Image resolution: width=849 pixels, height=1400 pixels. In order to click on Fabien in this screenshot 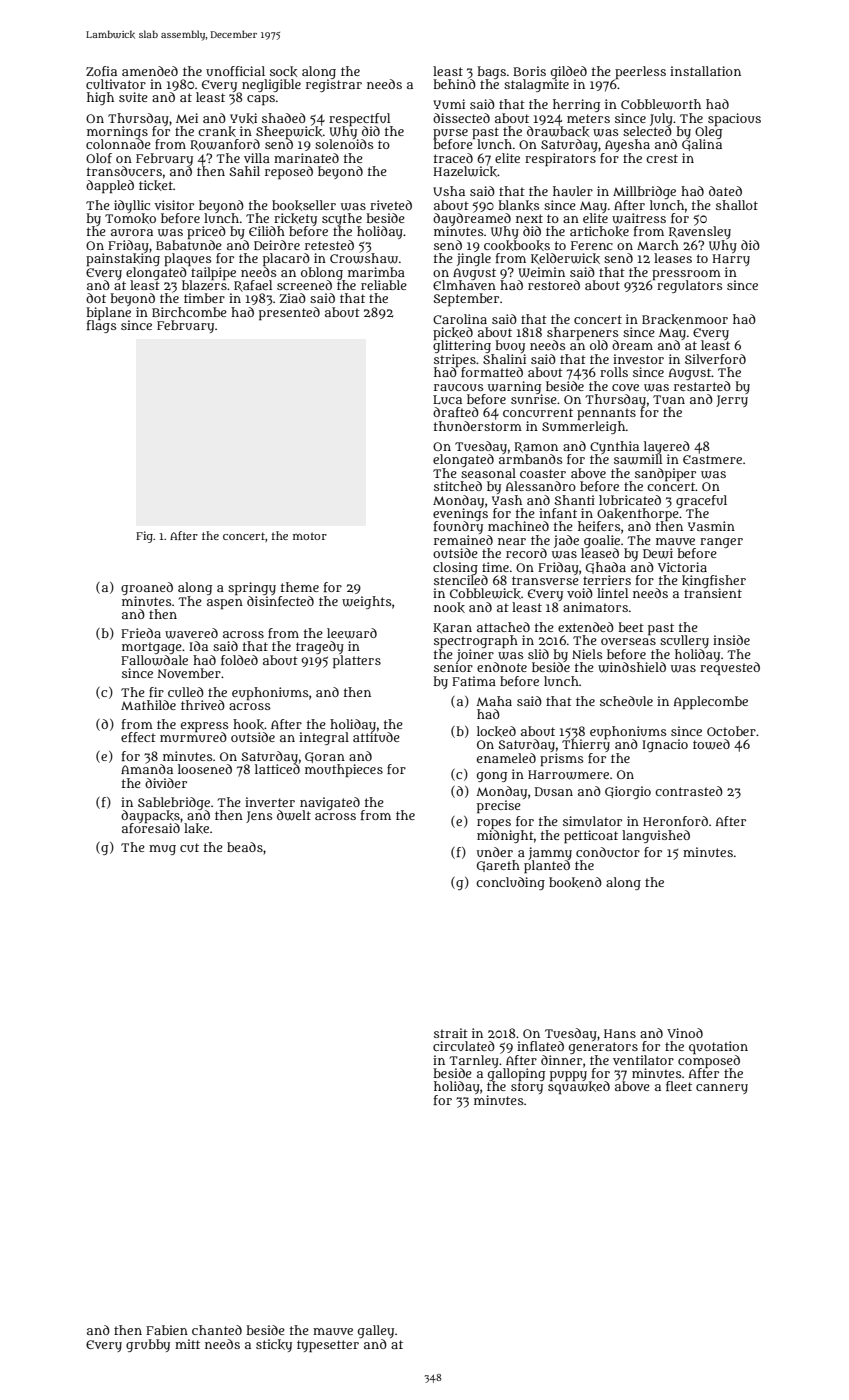, I will do `click(167, 1330)`.
